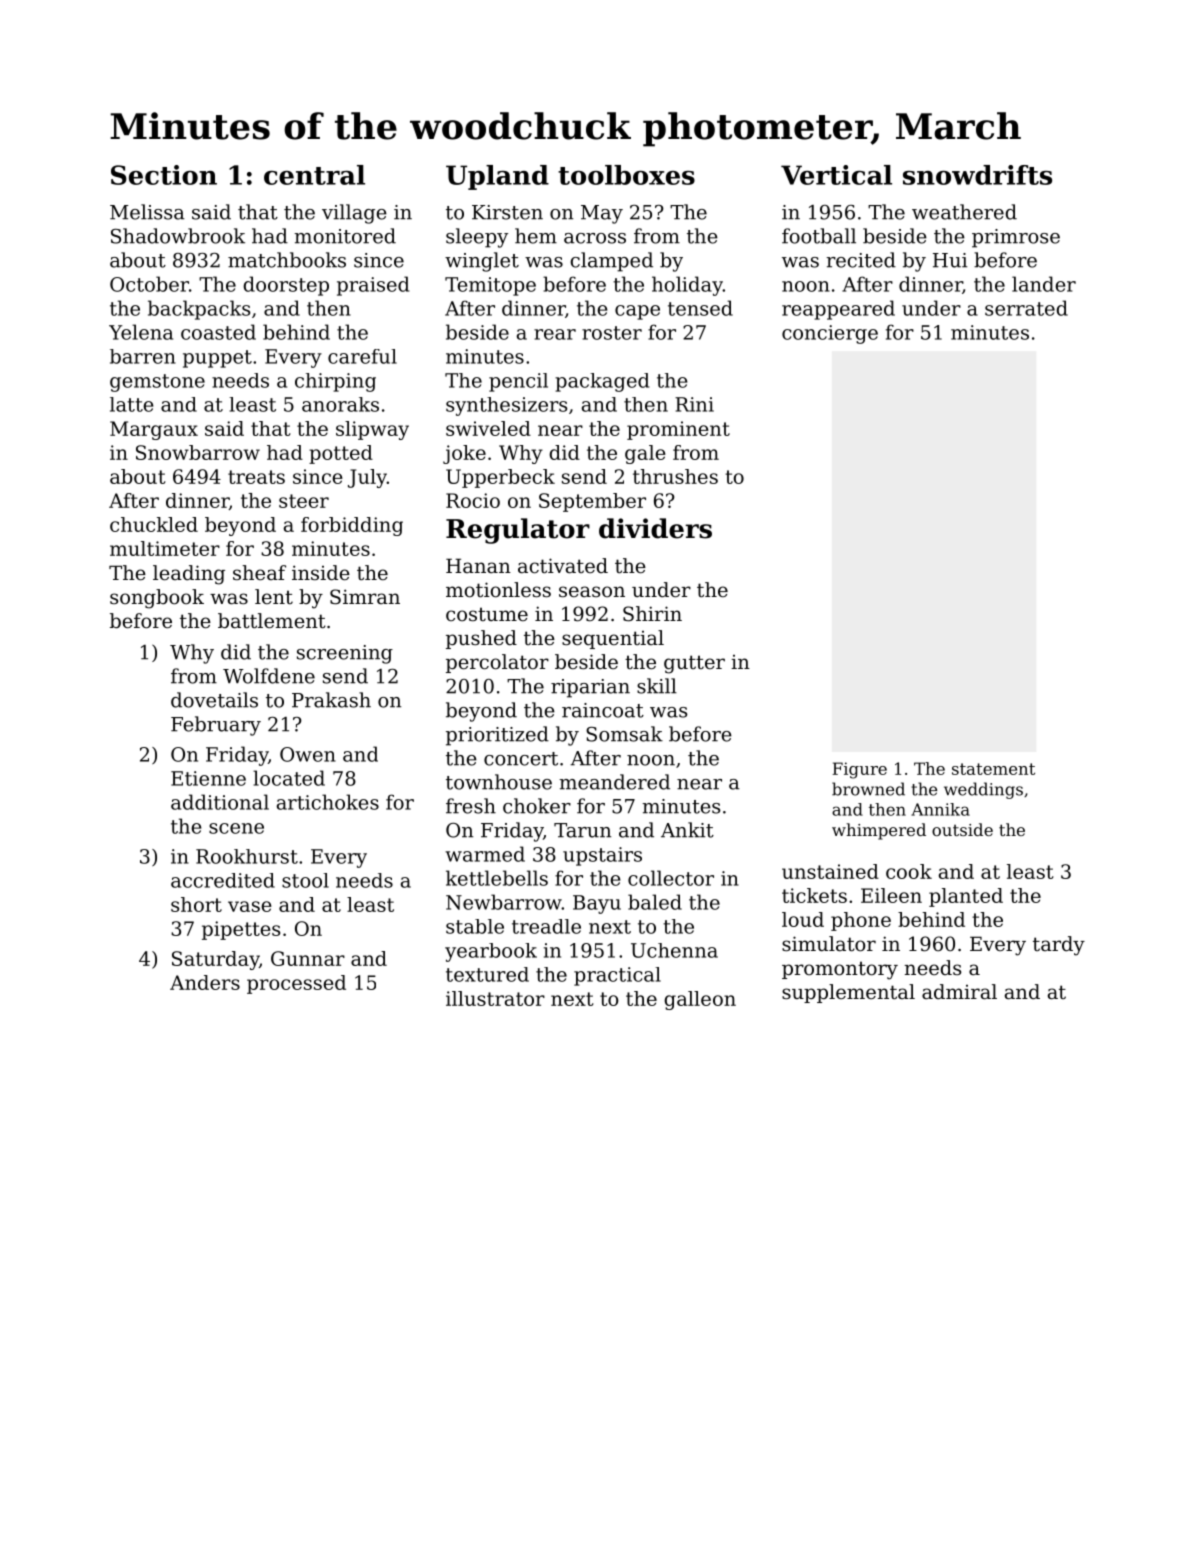 This screenshot has height=1548, width=1196. What do you see at coordinates (199, 310) in the screenshot?
I see `backpacks` at bounding box center [199, 310].
